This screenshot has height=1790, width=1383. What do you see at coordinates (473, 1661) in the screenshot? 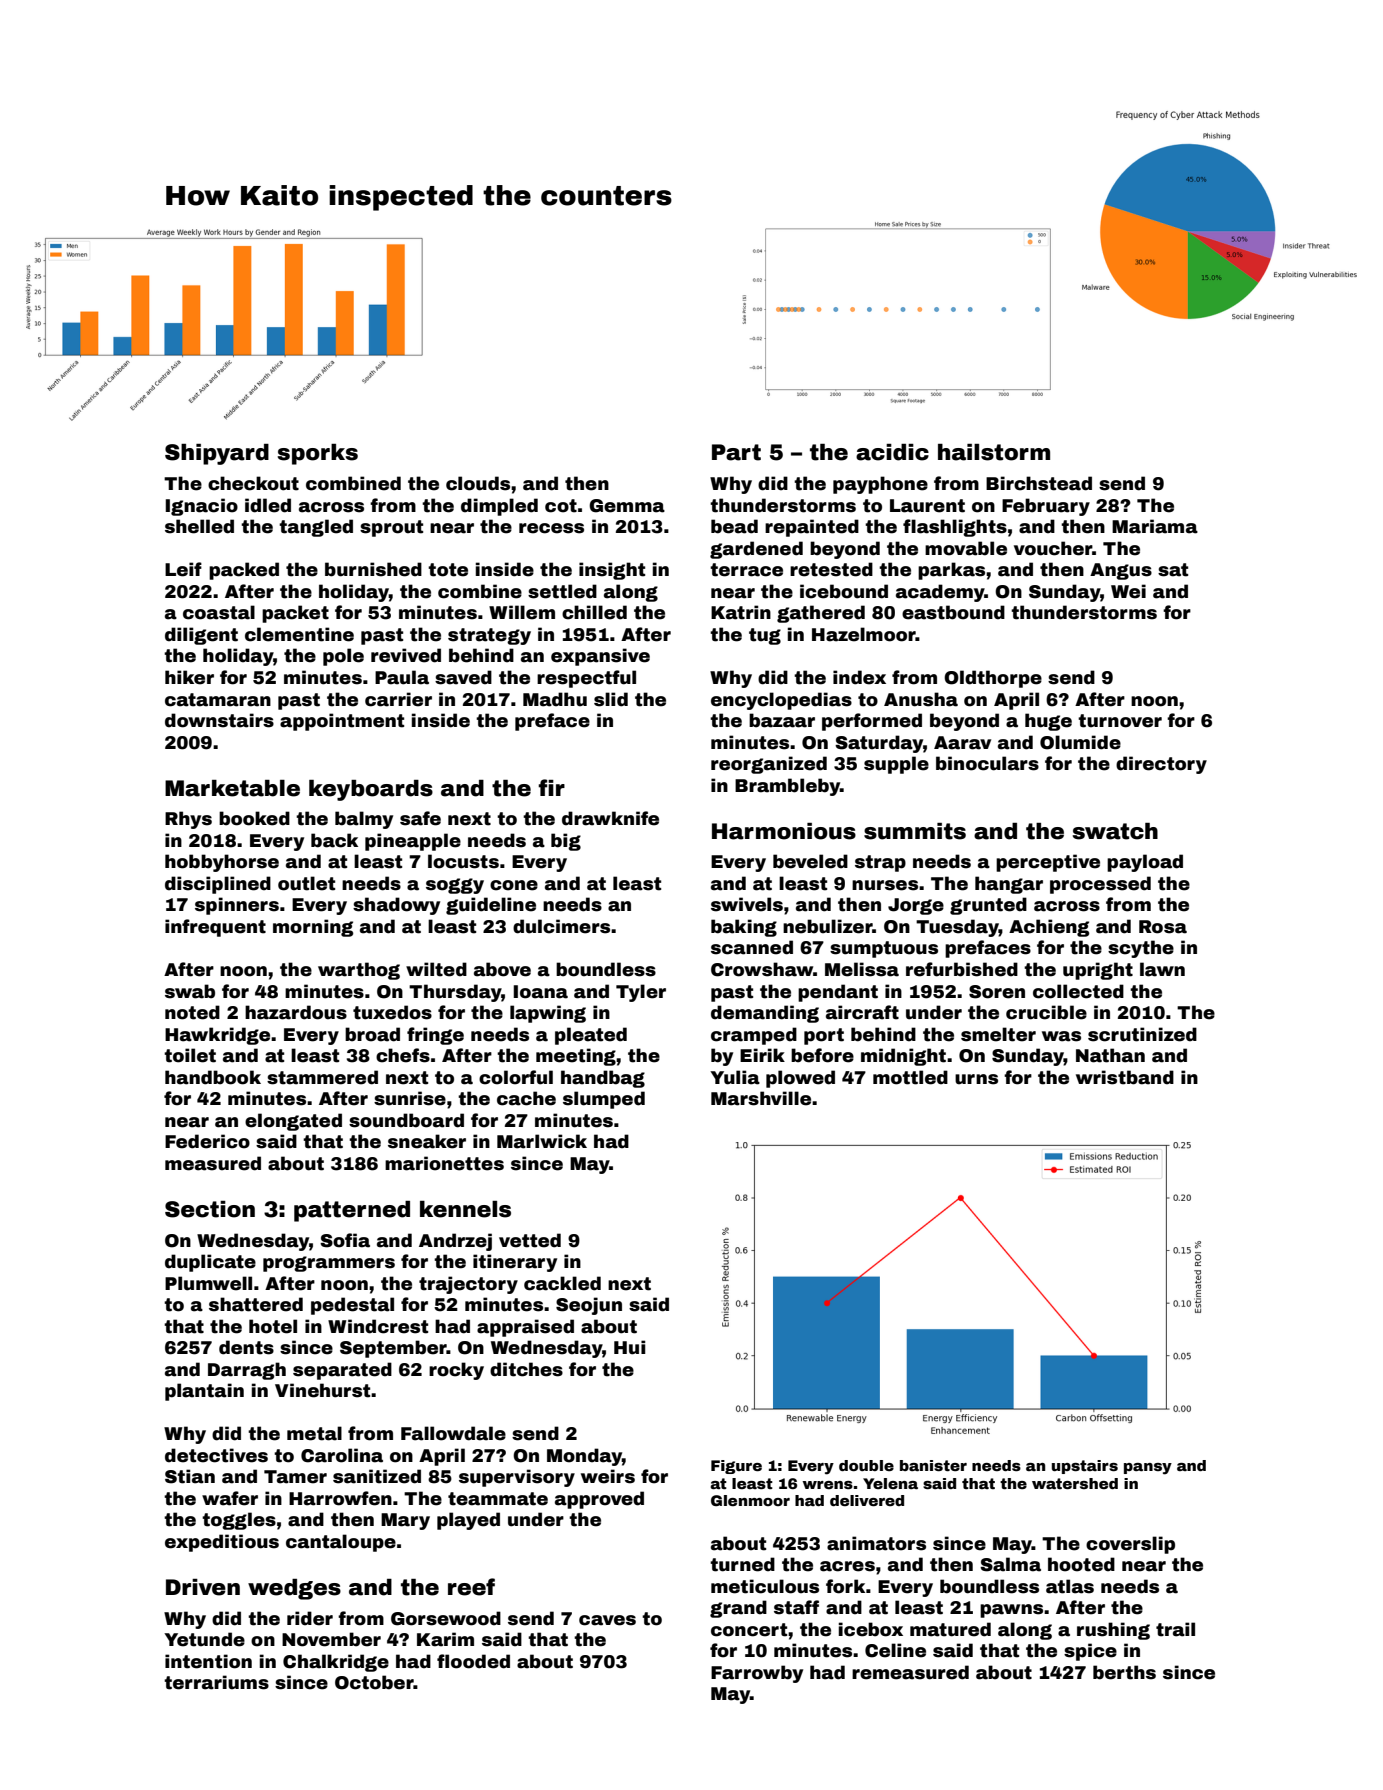
I see `flooded` at bounding box center [473, 1661].
